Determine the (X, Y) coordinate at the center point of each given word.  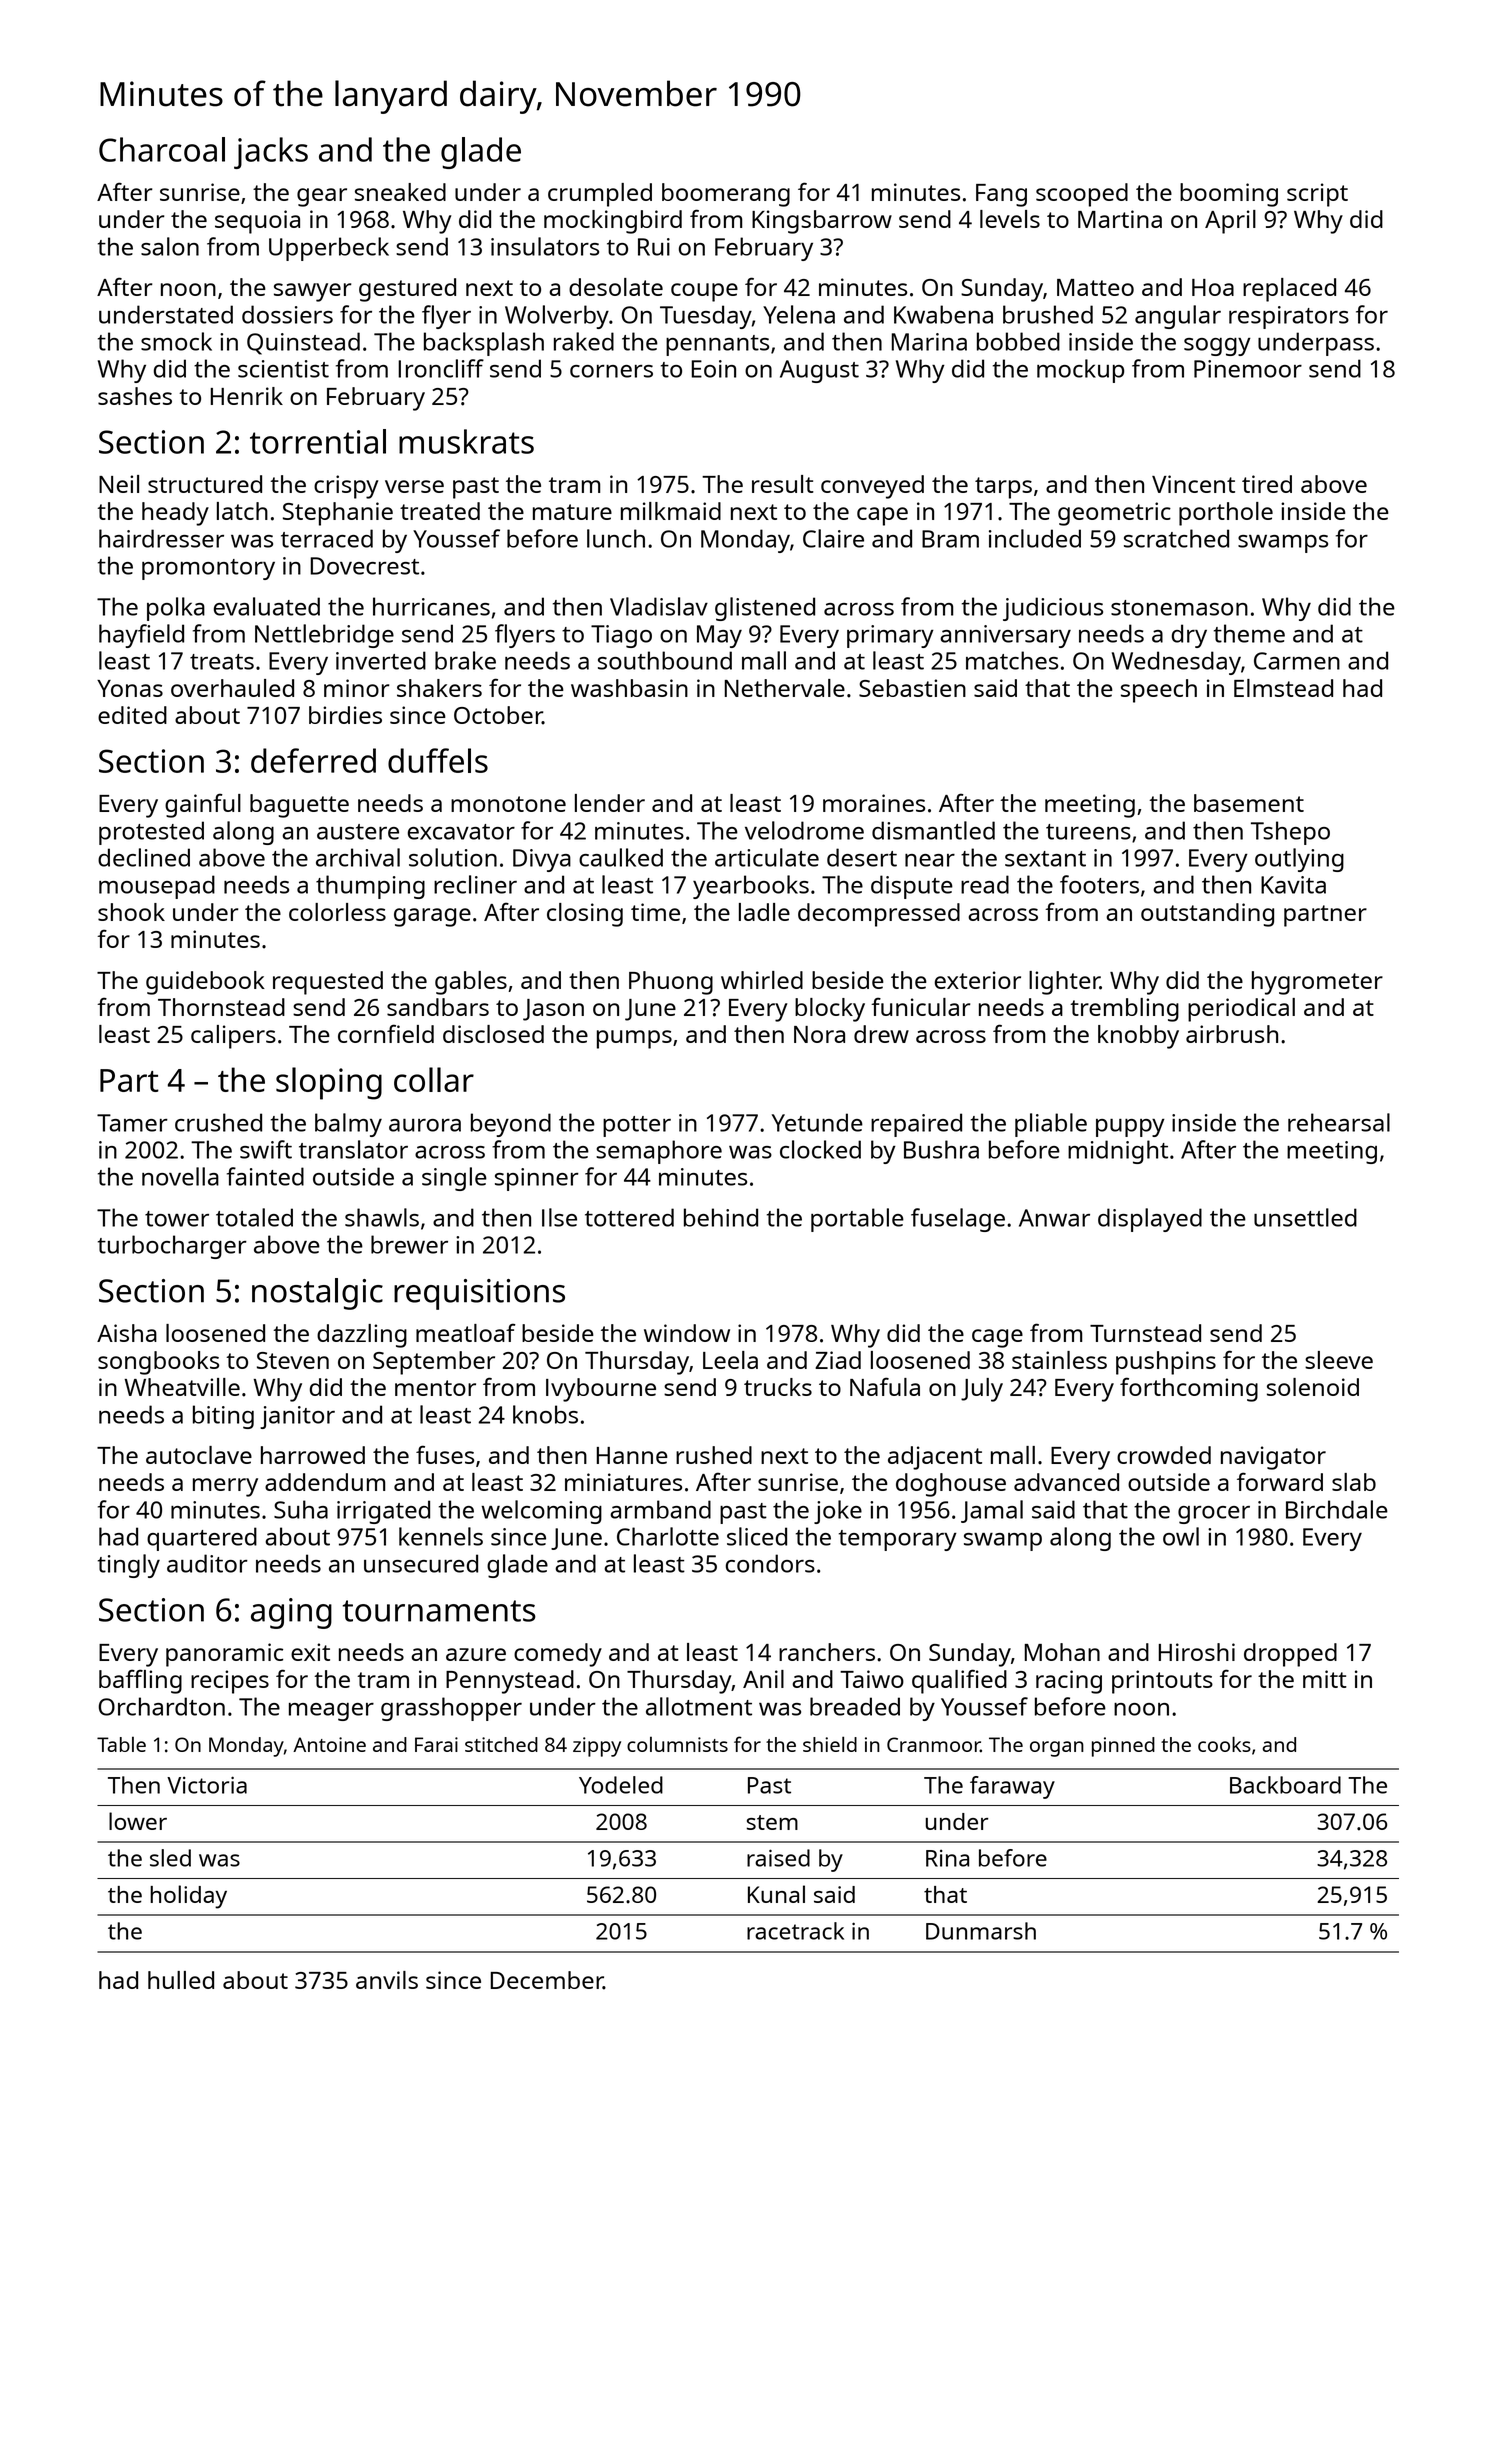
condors (770, 1563)
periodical (1241, 1010)
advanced (1066, 1482)
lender (610, 803)
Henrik (247, 396)
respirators (1289, 317)
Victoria (207, 1785)
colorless (337, 912)
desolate (616, 287)
